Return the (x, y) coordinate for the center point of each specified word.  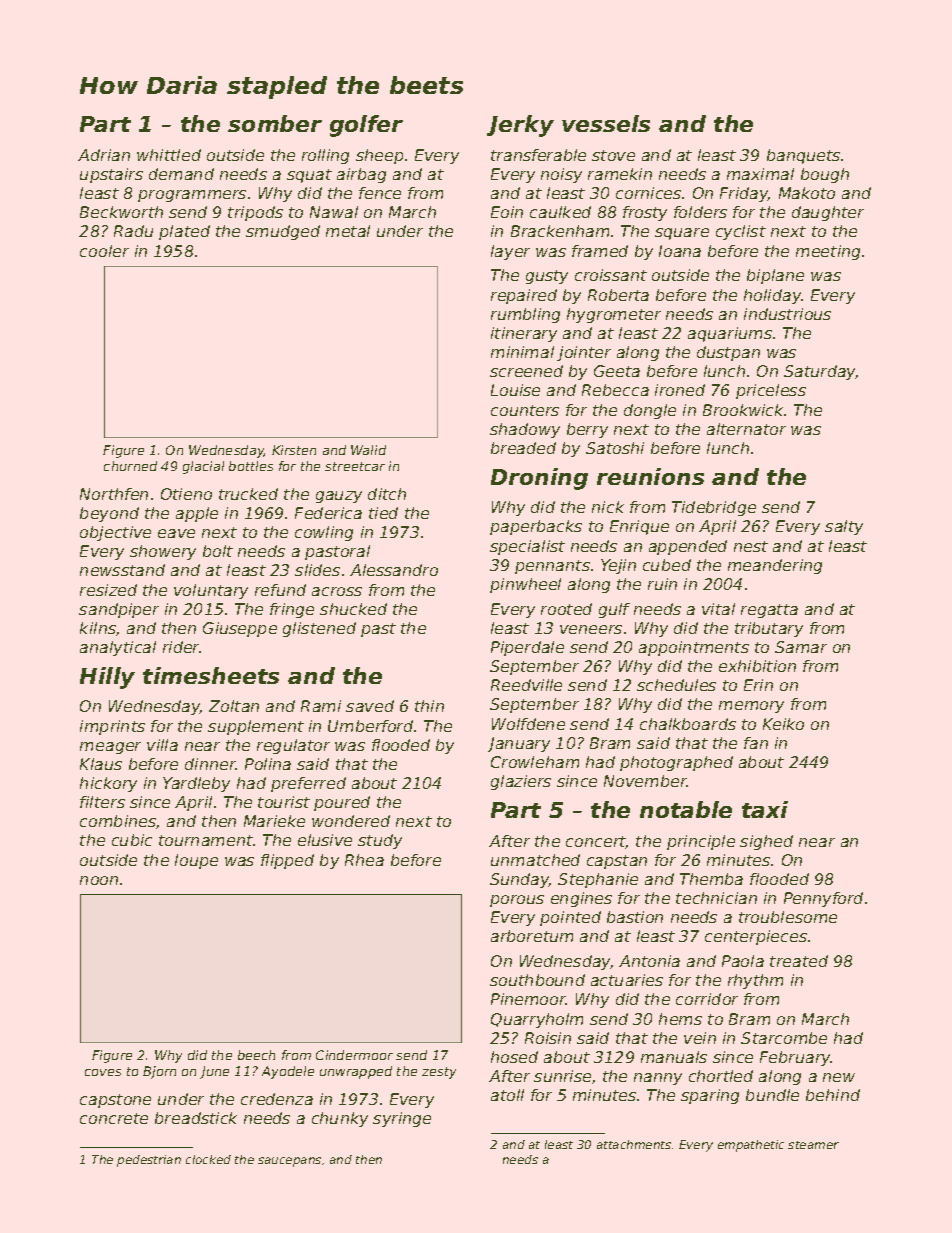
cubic (132, 840)
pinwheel (525, 585)
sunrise (562, 1076)
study (380, 841)
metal (348, 231)
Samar (801, 647)
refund (280, 590)
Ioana (680, 251)
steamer (813, 1145)
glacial (203, 467)
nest (751, 546)
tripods (255, 213)
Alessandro (394, 570)
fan (756, 743)
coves (103, 1072)
